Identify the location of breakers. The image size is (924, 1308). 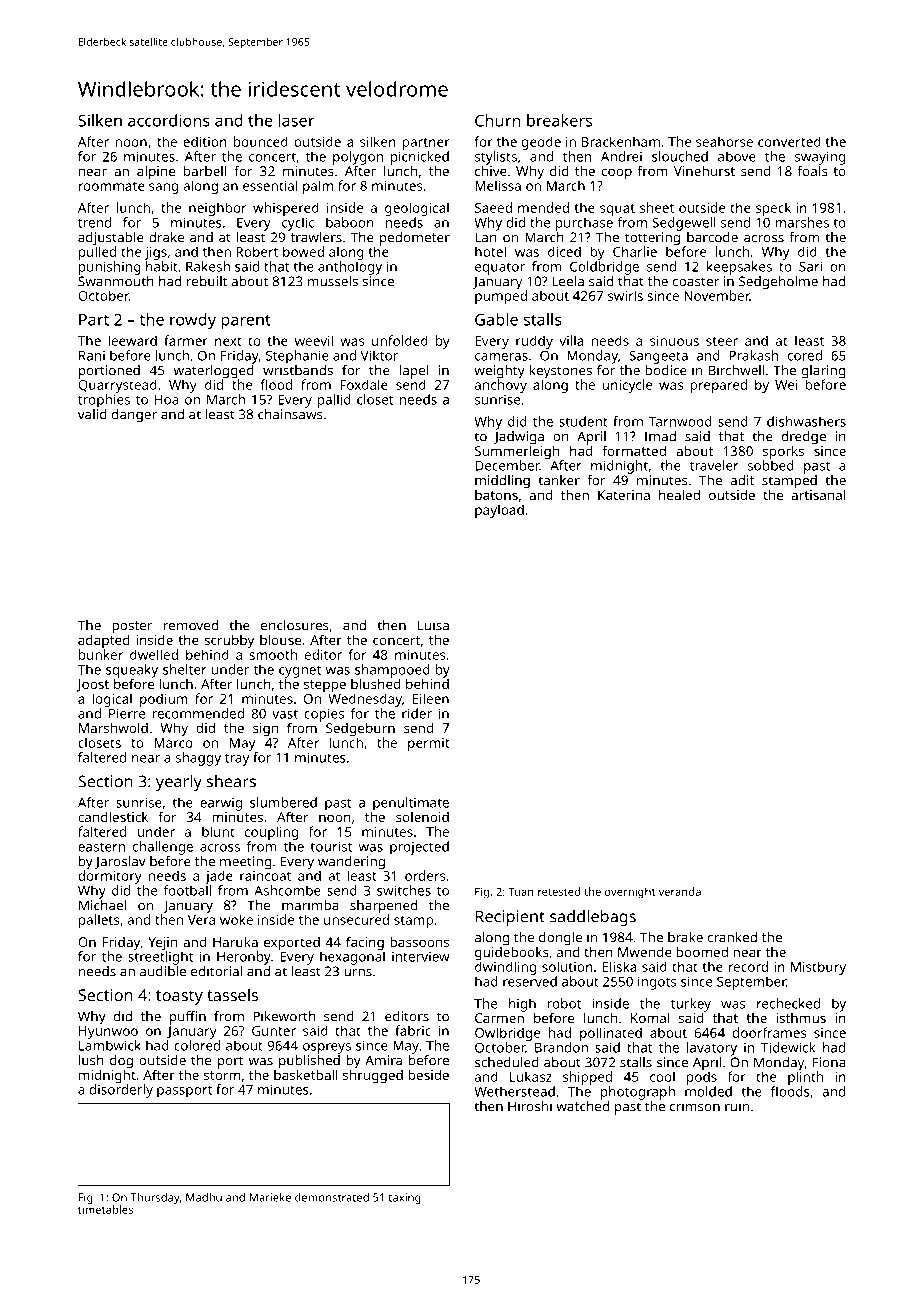
(559, 120).
